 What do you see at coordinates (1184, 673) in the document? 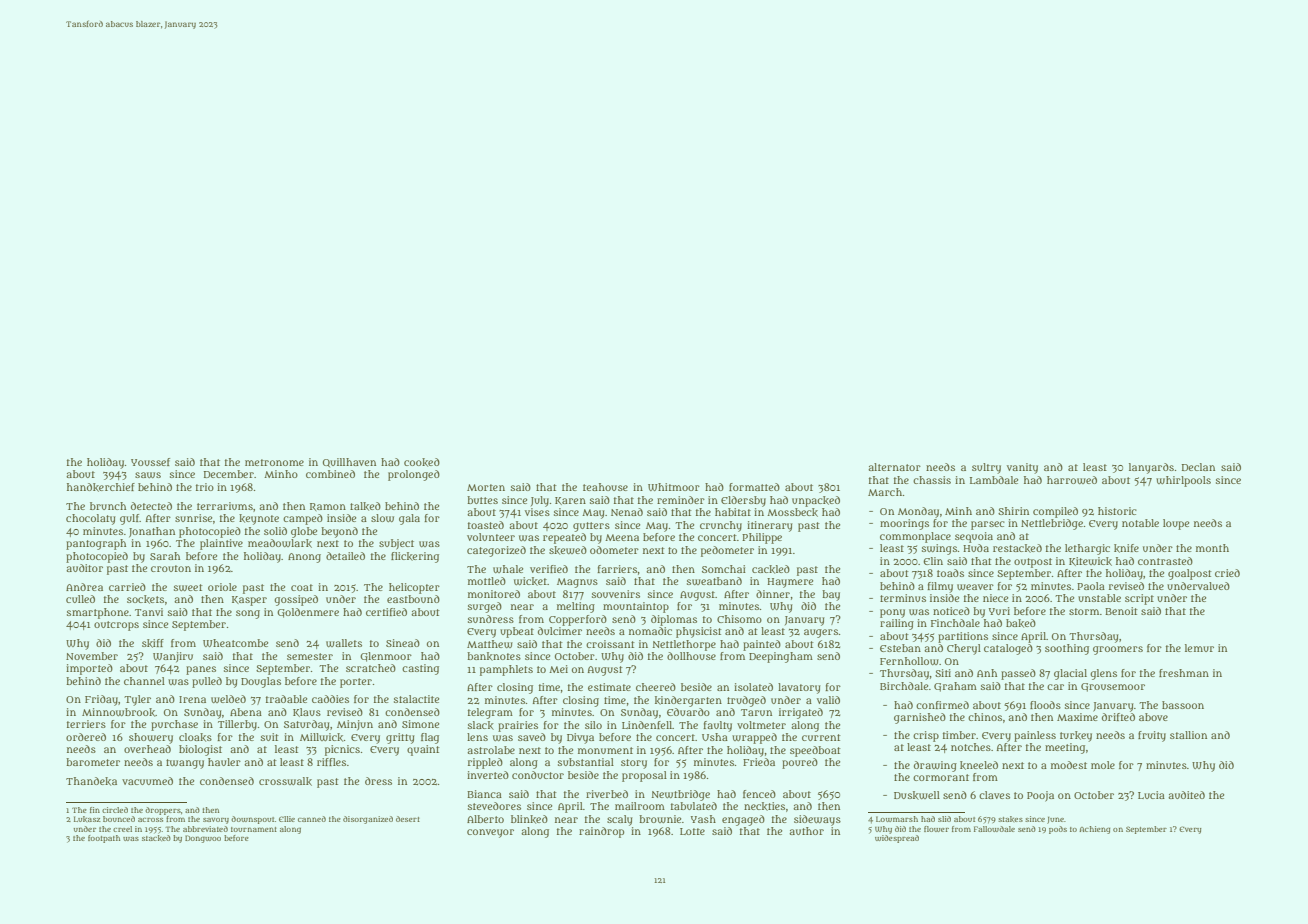
I see `freshman` at bounding box center [1184, 673].
